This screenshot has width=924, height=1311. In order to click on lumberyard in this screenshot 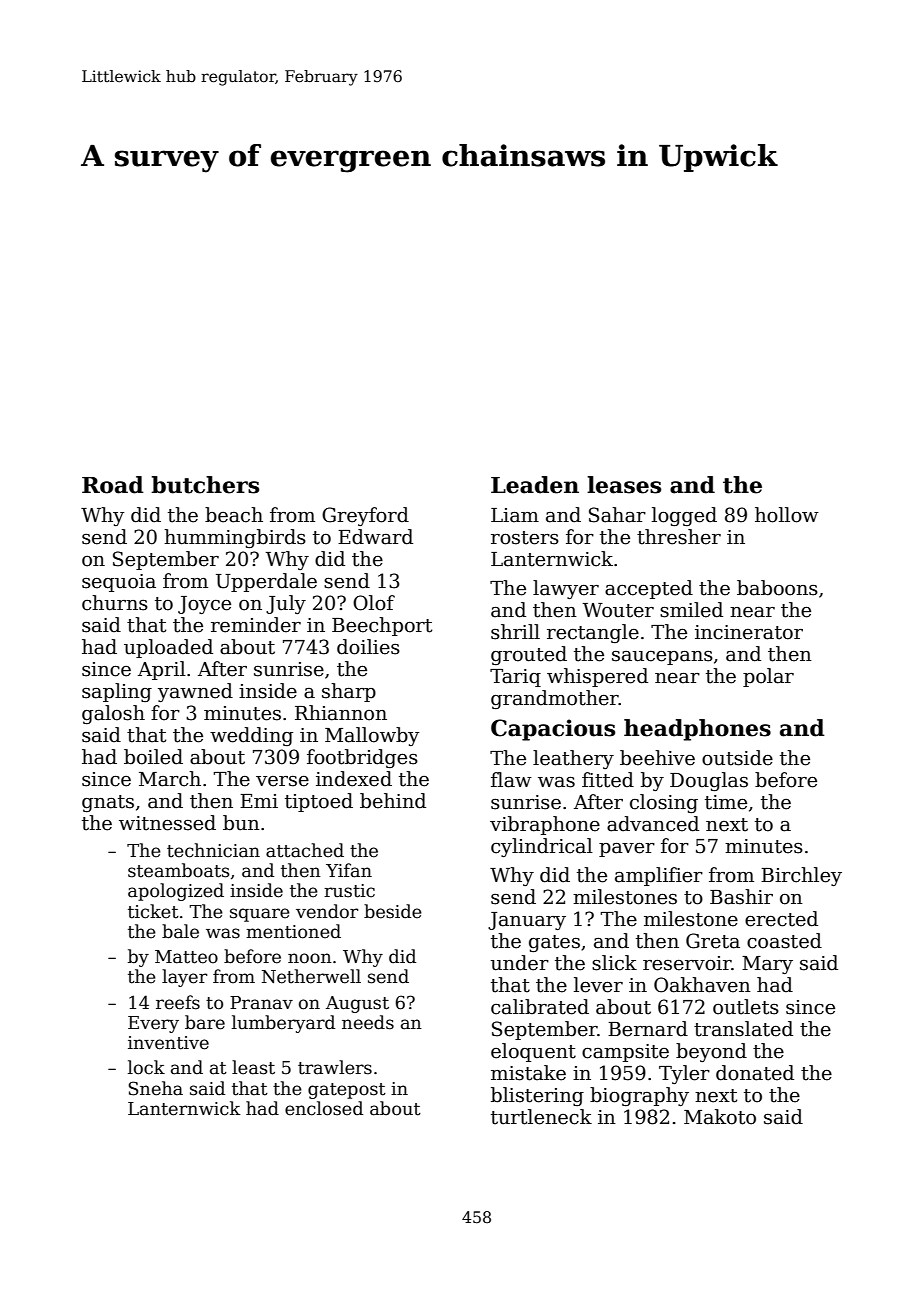, I will do `click(283, 1024)`.
